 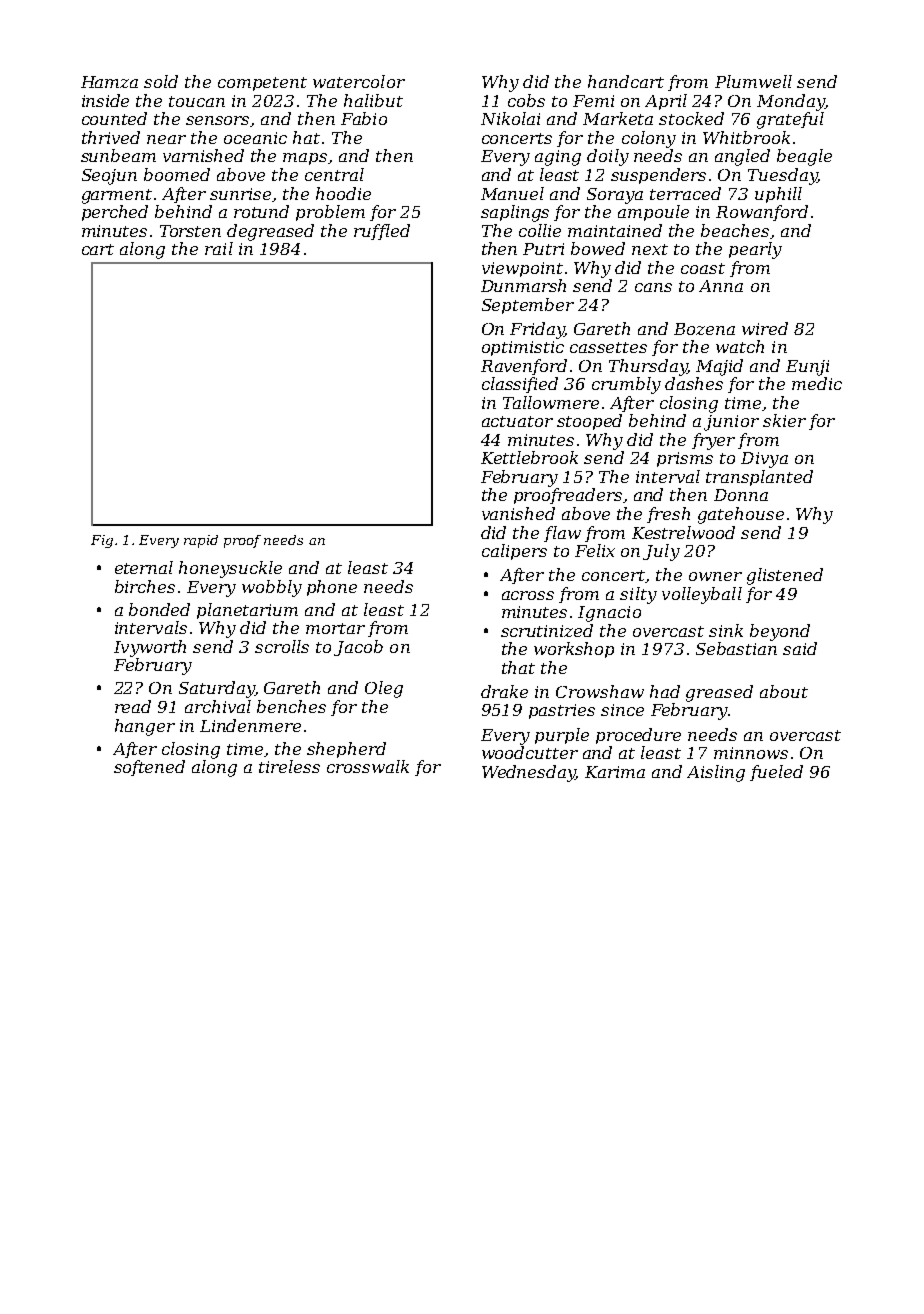 What do you see at coordinates (518, 513) in the screenshot?
I see `vanished` at bounding box center [518, 513].
